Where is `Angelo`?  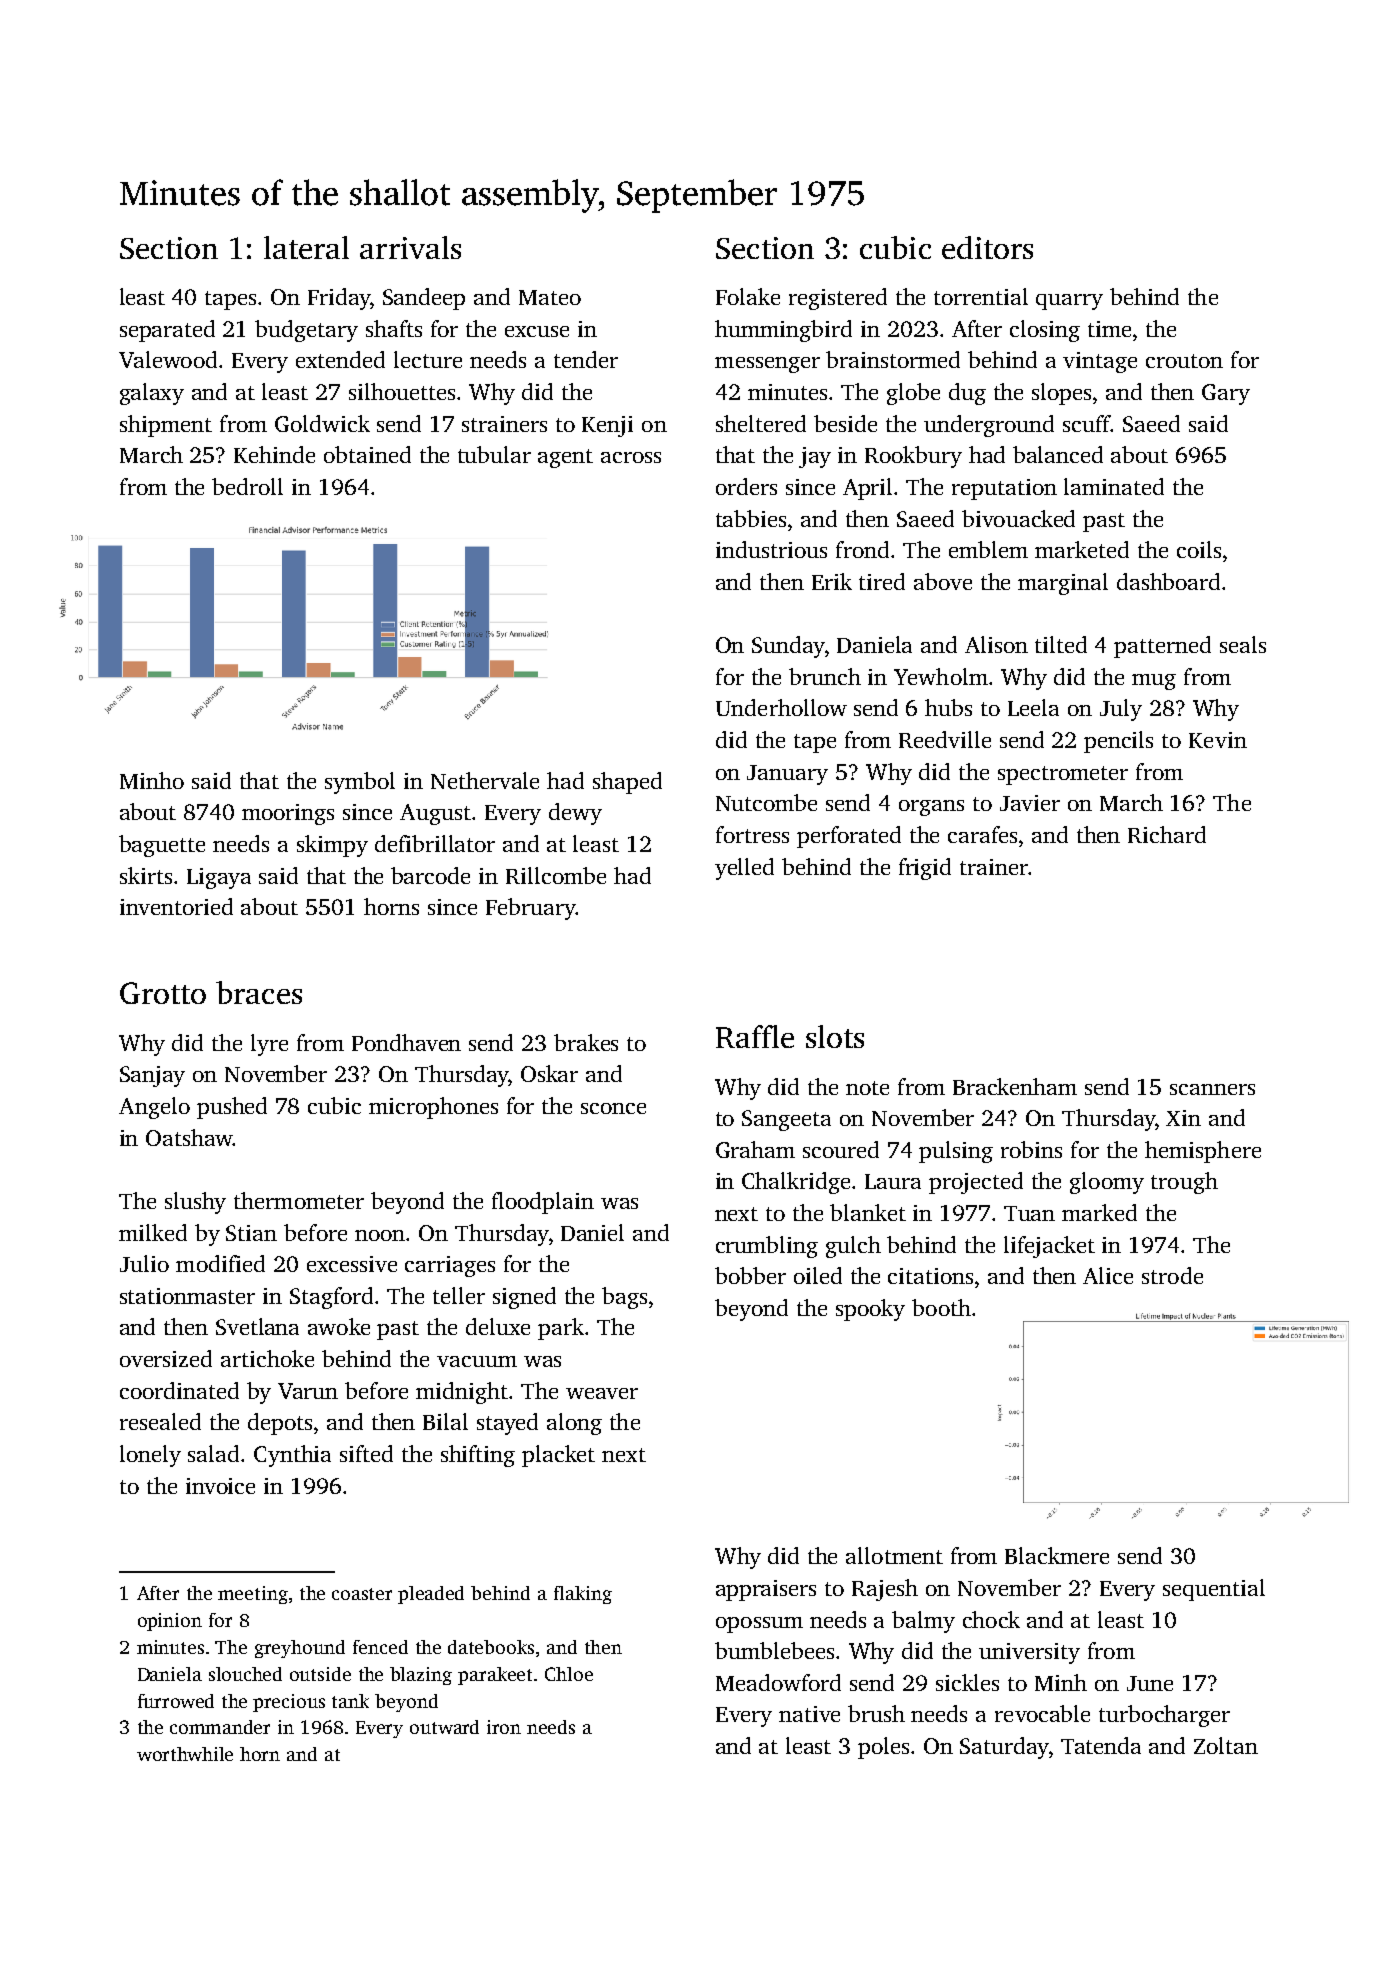
Angelo is located at coordinates (154, 1108).
